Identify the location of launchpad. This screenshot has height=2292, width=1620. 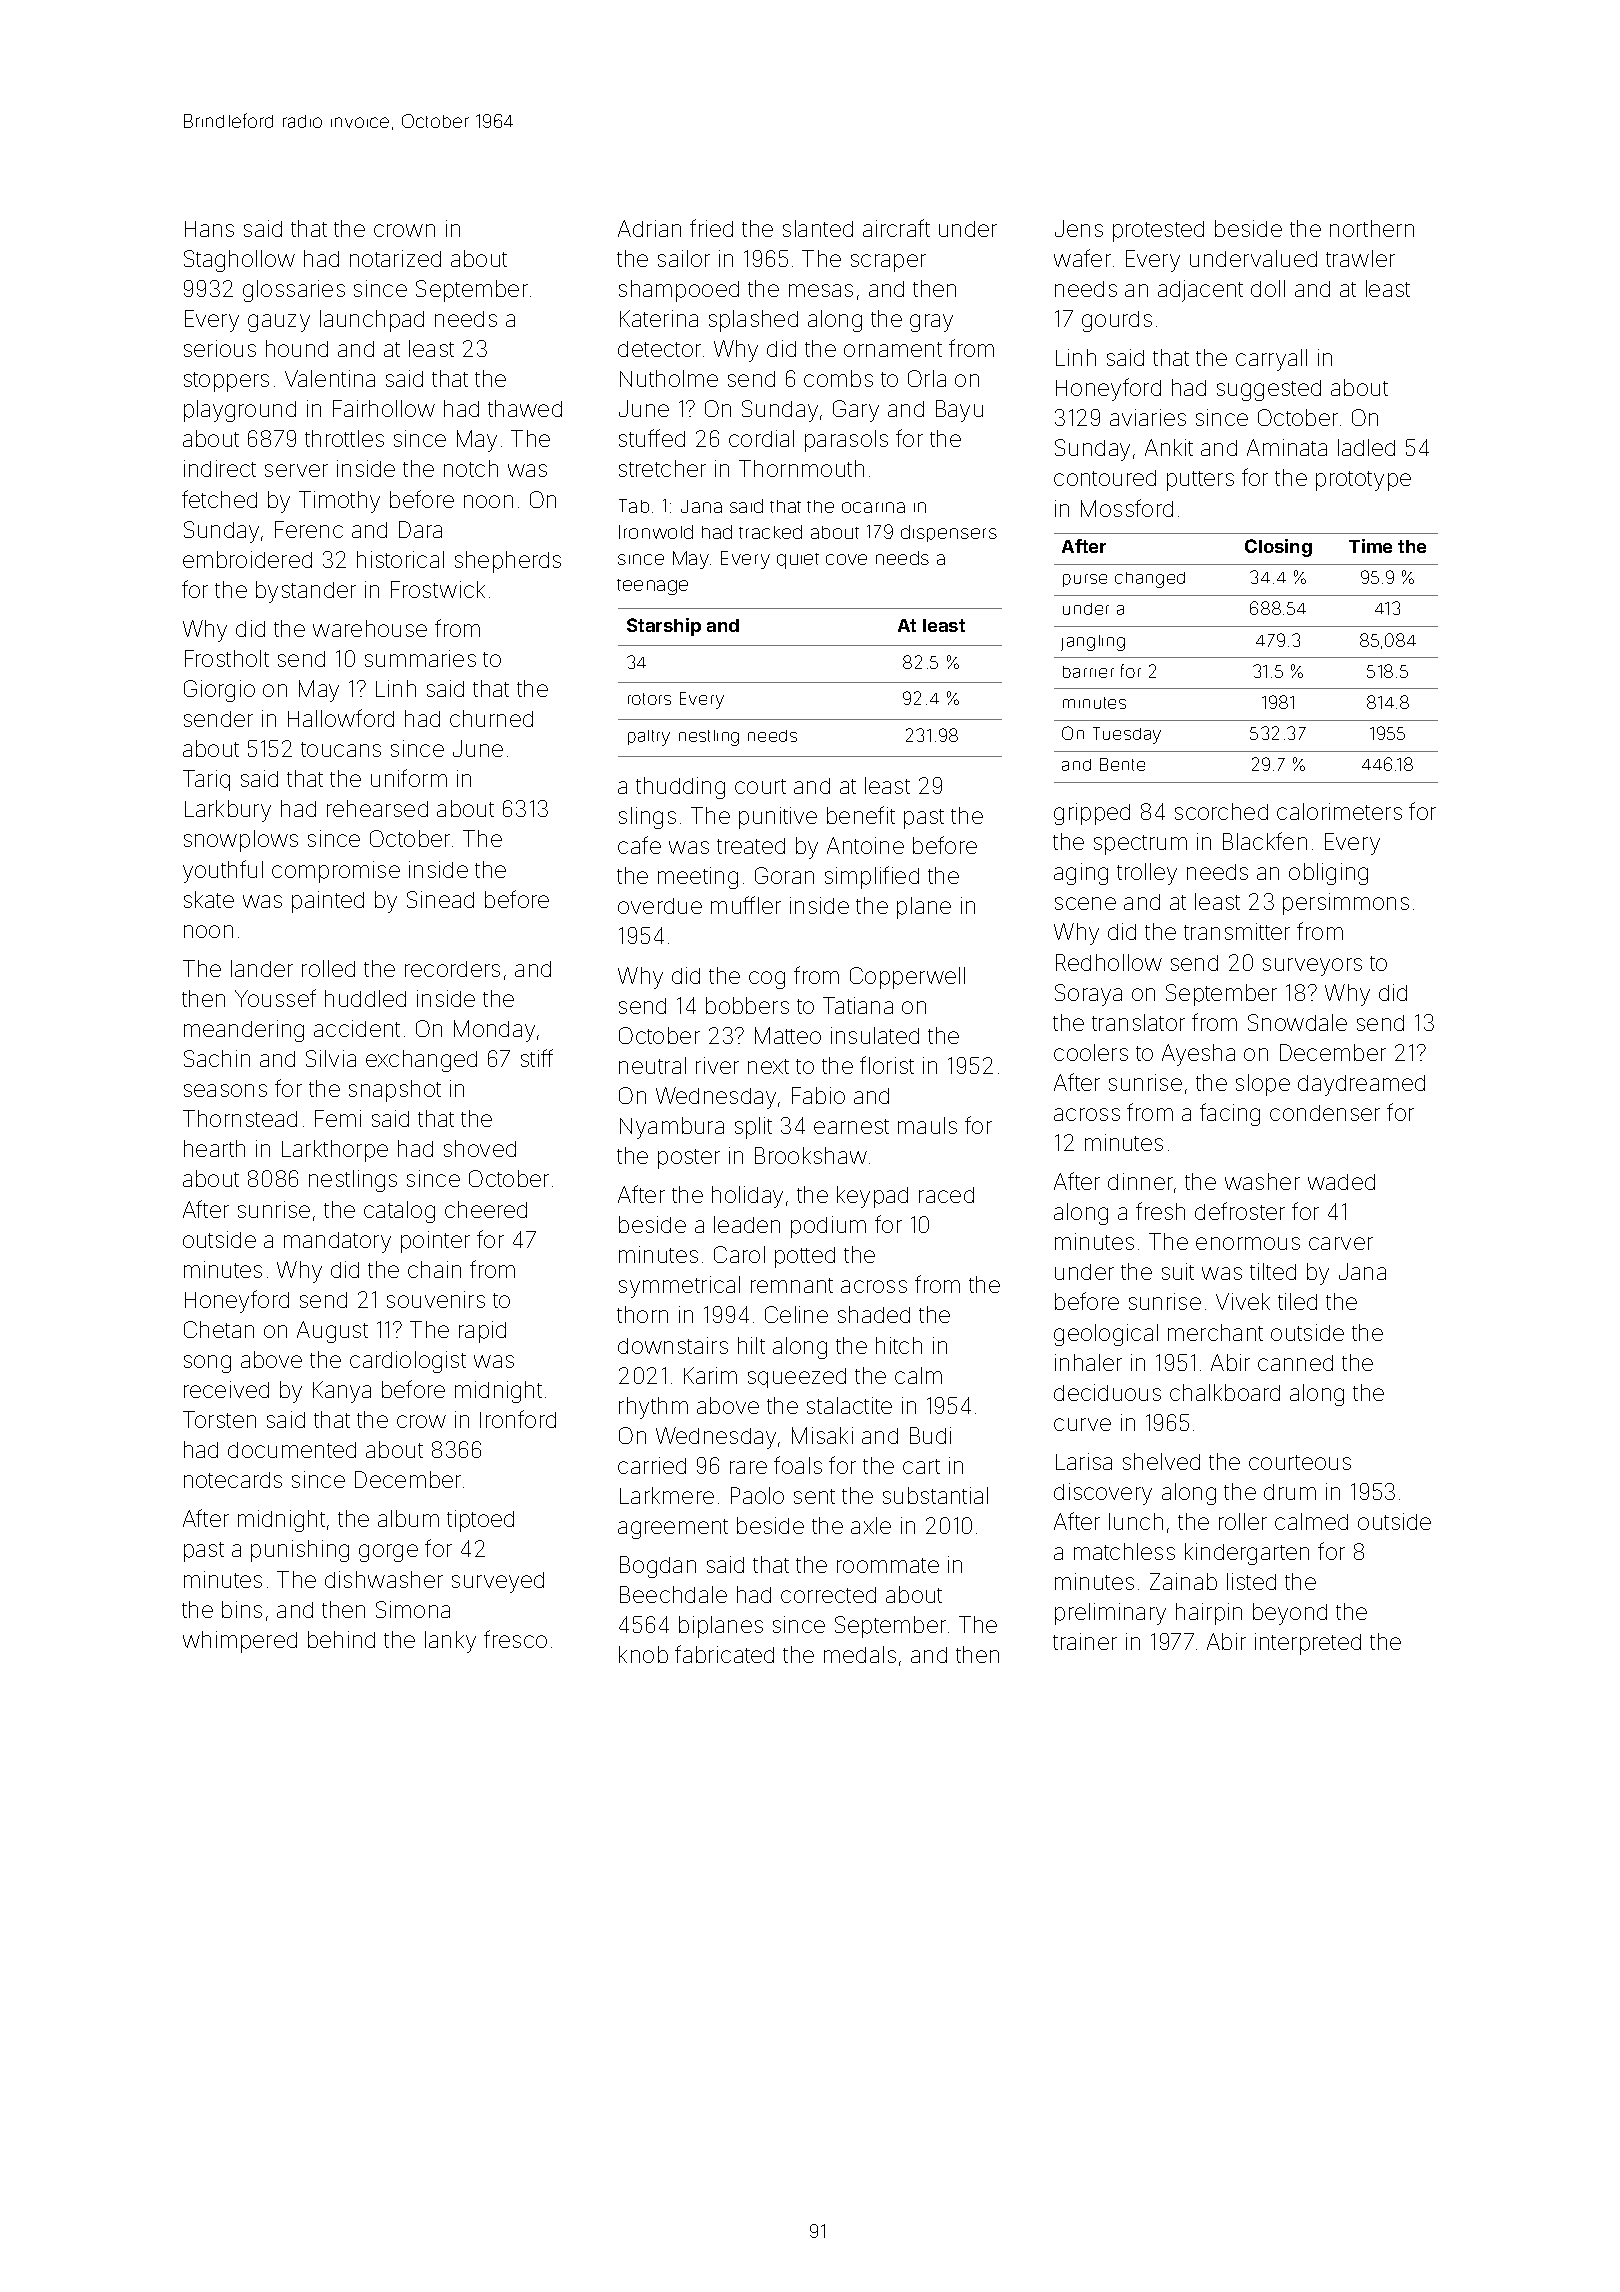
(372, 321).
